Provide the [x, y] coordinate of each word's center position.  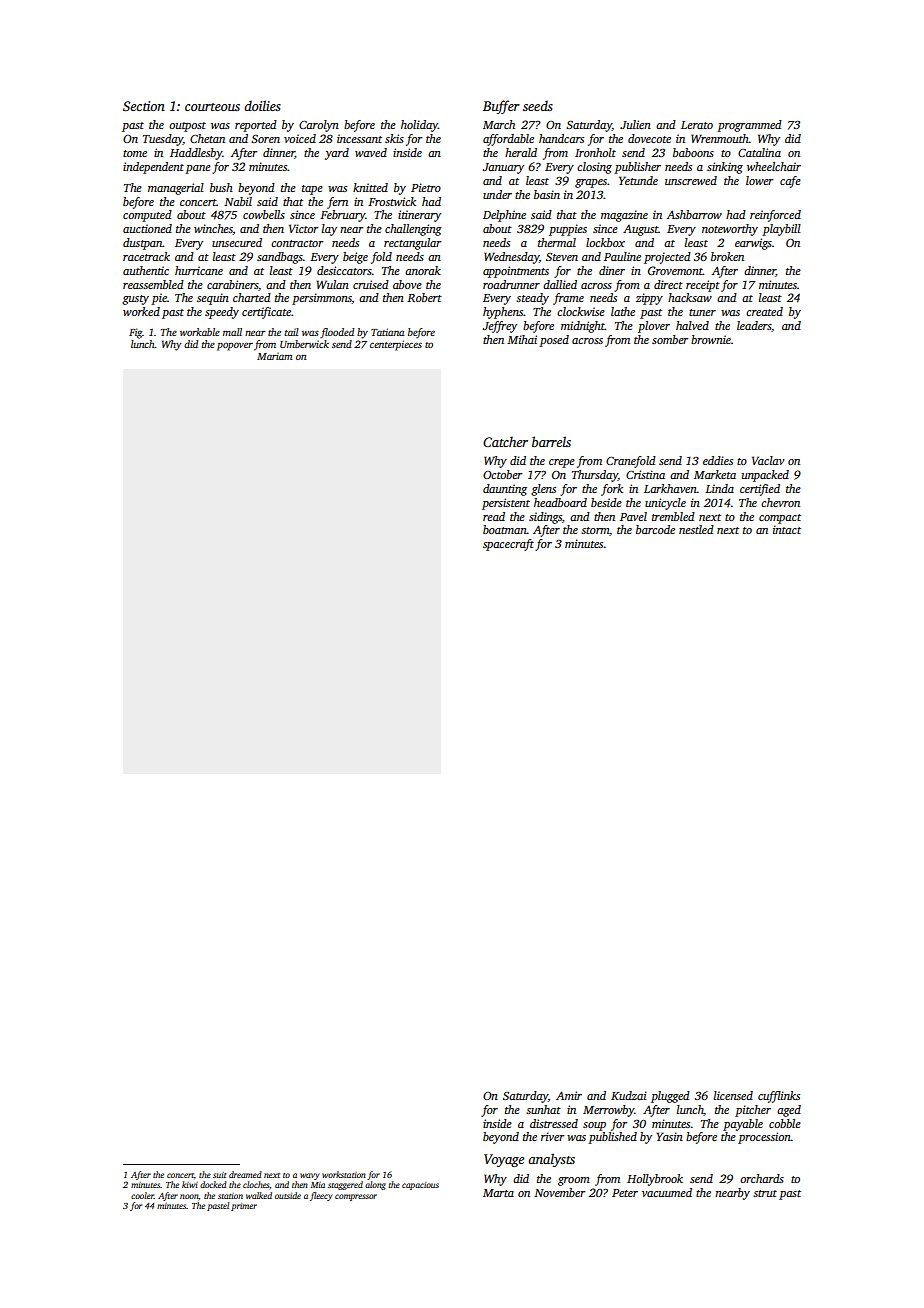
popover [235, 346]
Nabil [238, 201]
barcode [655, 529]
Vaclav [768, 460]
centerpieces [396, 345]
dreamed [245, 1174]
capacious [420, 1186]
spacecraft [508, 545]
